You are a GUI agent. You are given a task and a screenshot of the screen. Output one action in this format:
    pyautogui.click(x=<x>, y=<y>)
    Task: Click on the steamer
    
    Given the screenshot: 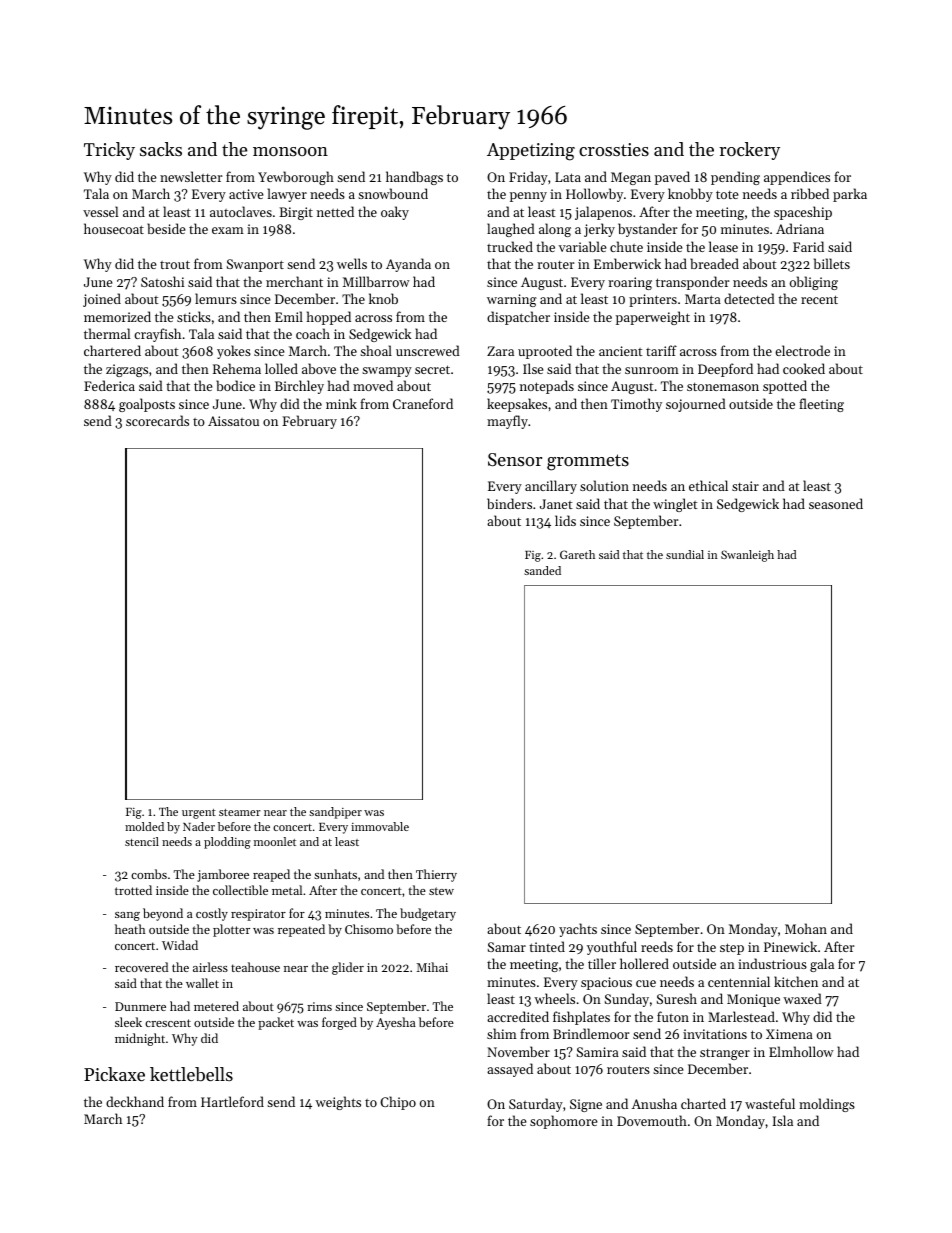 What is the action you would take?
    pyautogui.click(x=240, y=812)
